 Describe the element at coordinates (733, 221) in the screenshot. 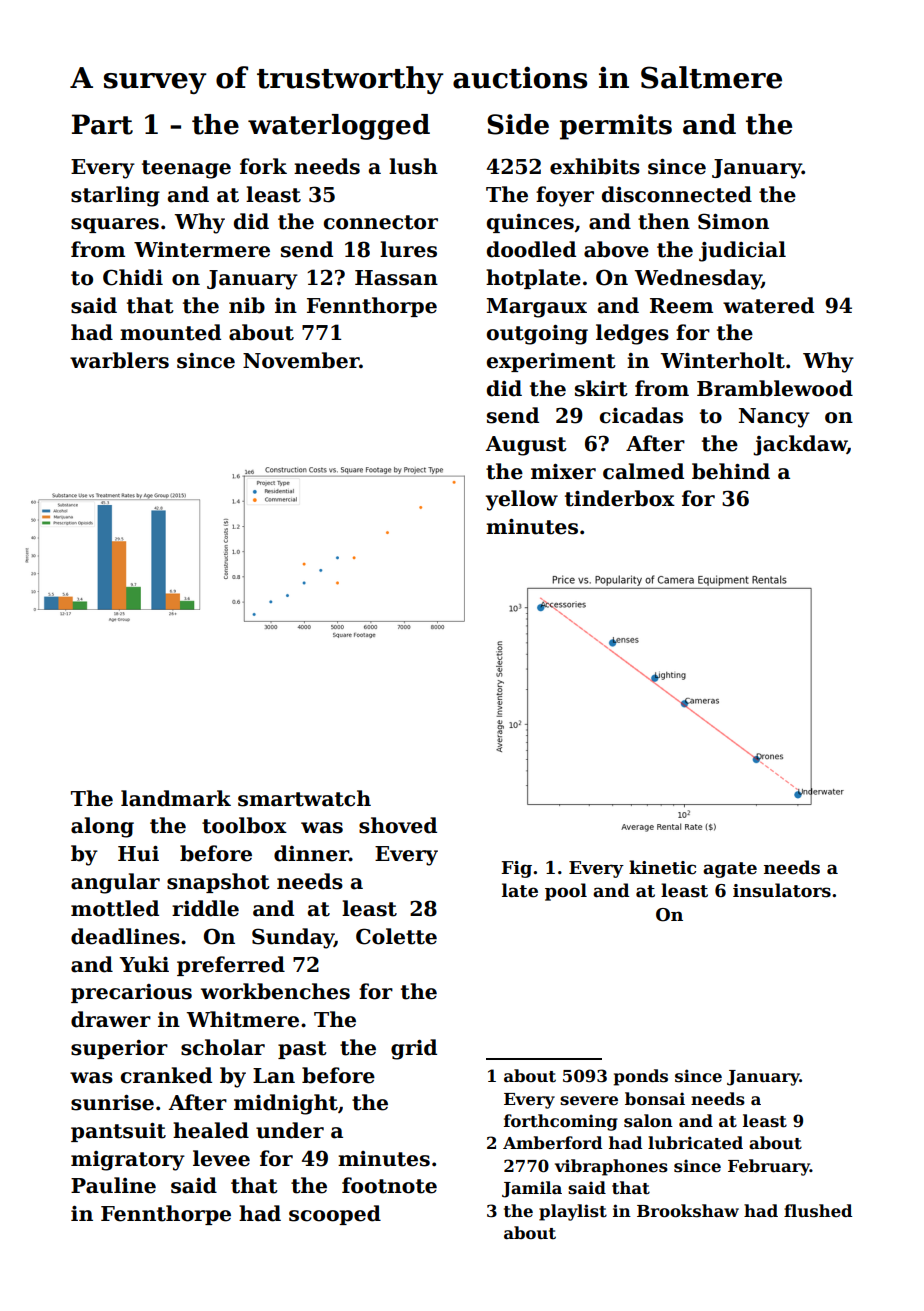

I see `Simon` at that location.
